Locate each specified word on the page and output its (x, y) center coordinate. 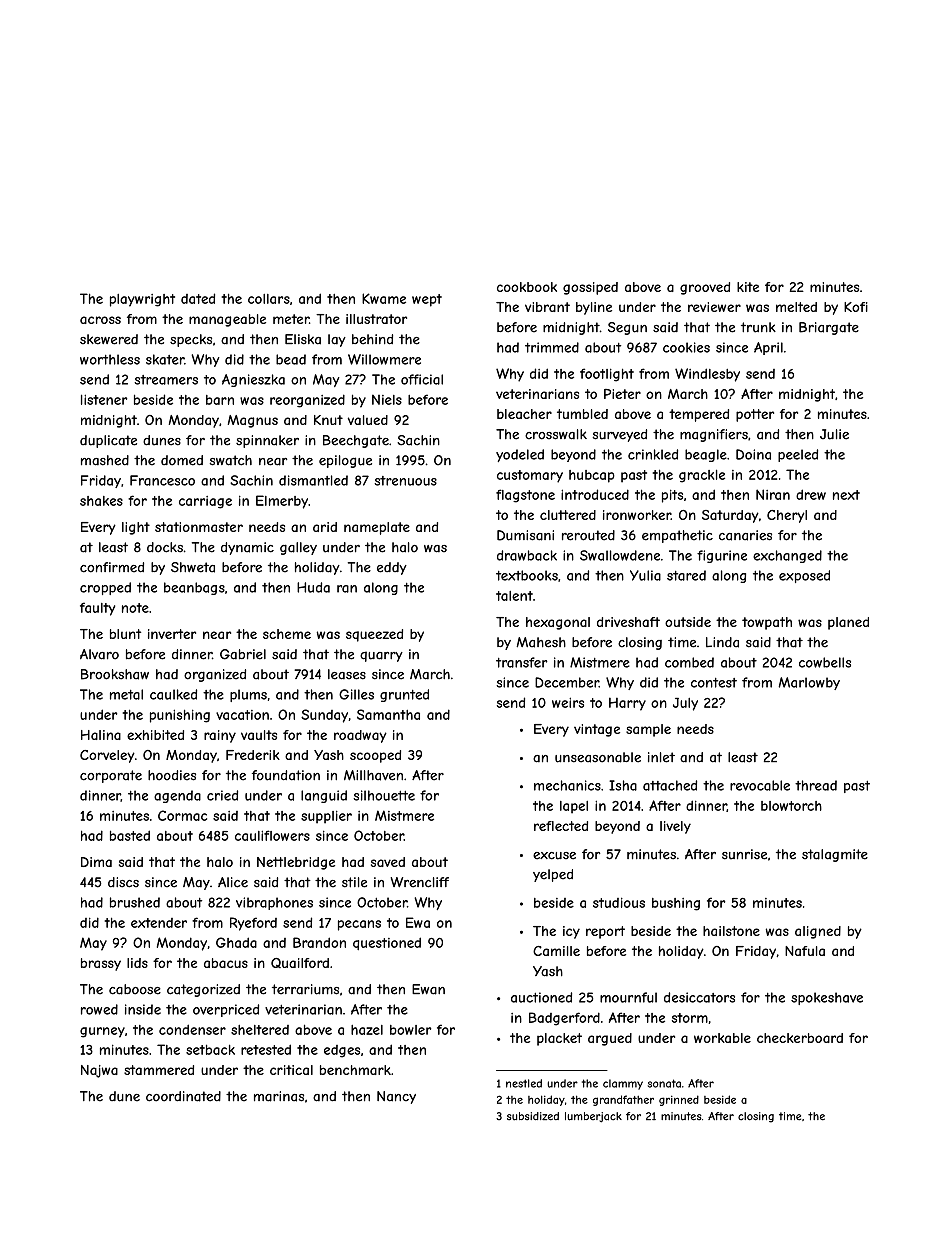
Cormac (182, 815)
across (100, 320)
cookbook (527, 287)
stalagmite (835, 855)
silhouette (384, 795)
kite (748, 287)
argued (610, 1039)
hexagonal (558, 623)
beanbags (194, 588)
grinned (679, 1100)
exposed (804, 576)
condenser (192, 1029)
